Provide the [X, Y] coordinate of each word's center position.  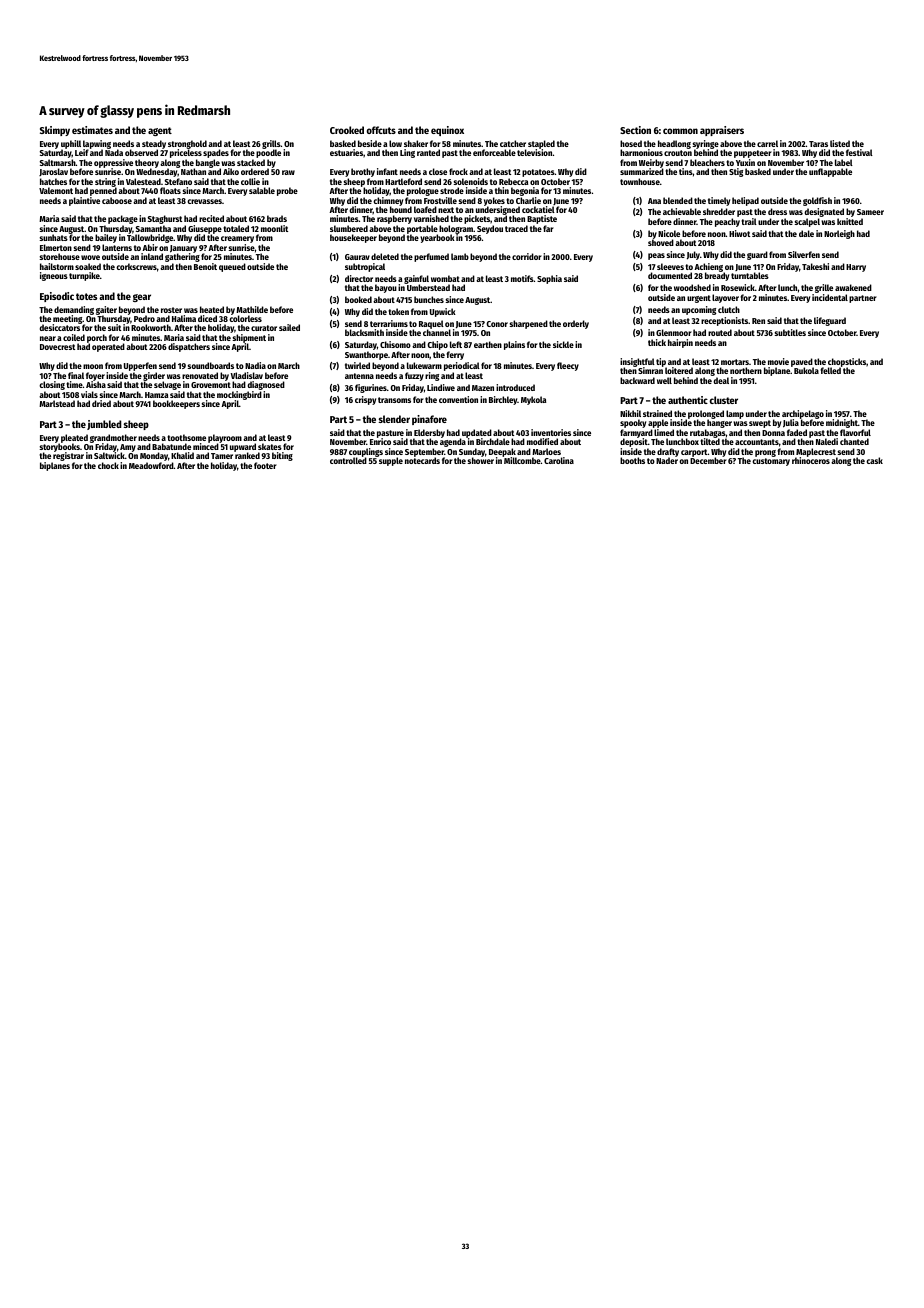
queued [232, 267]
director [359, 278]
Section [635, 130]
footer [265, 465]
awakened [853, 287]
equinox [447, 131]
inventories [551, 432]
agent [160, 131]
